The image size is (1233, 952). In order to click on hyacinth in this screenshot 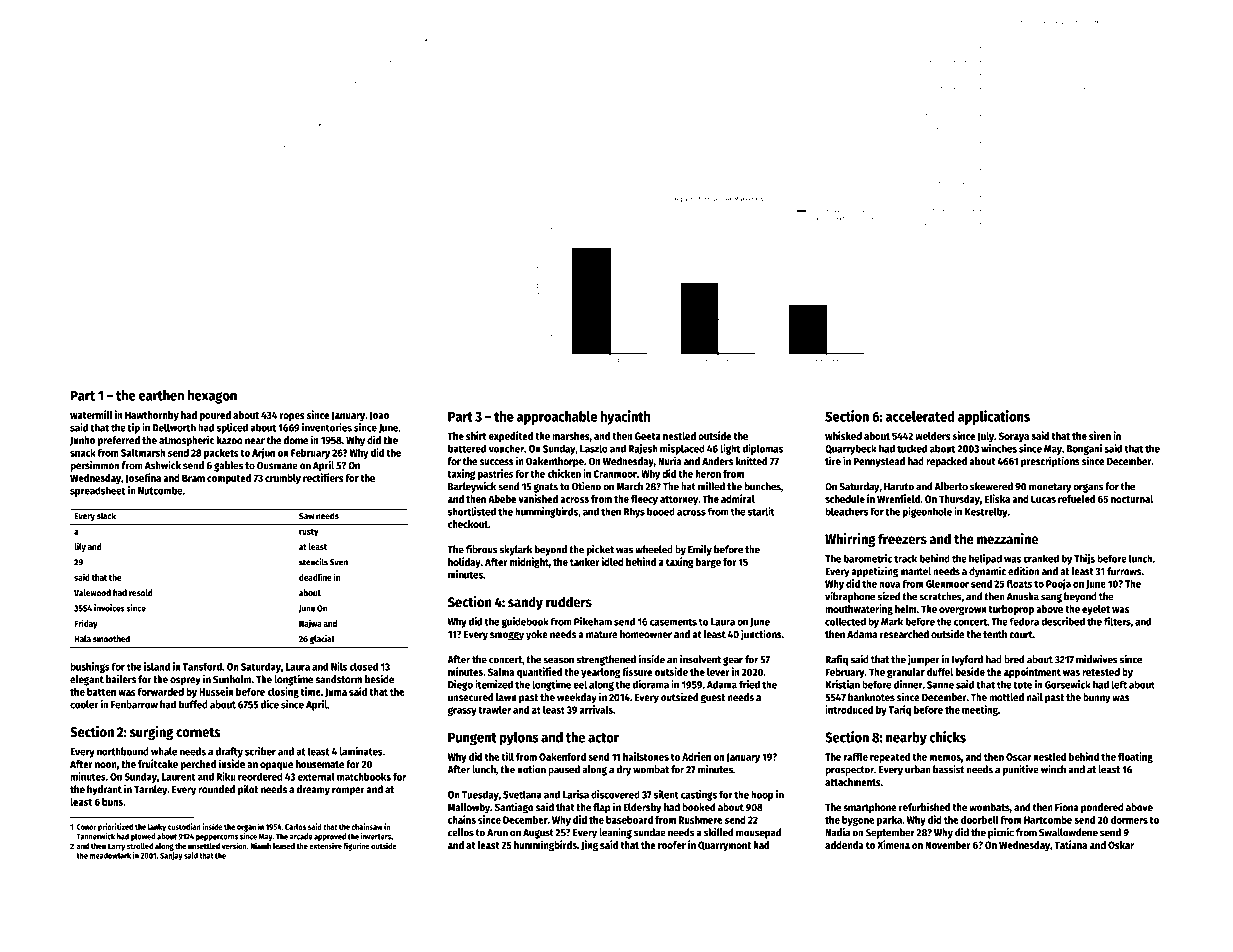, I will do `click(625, 417)`.
